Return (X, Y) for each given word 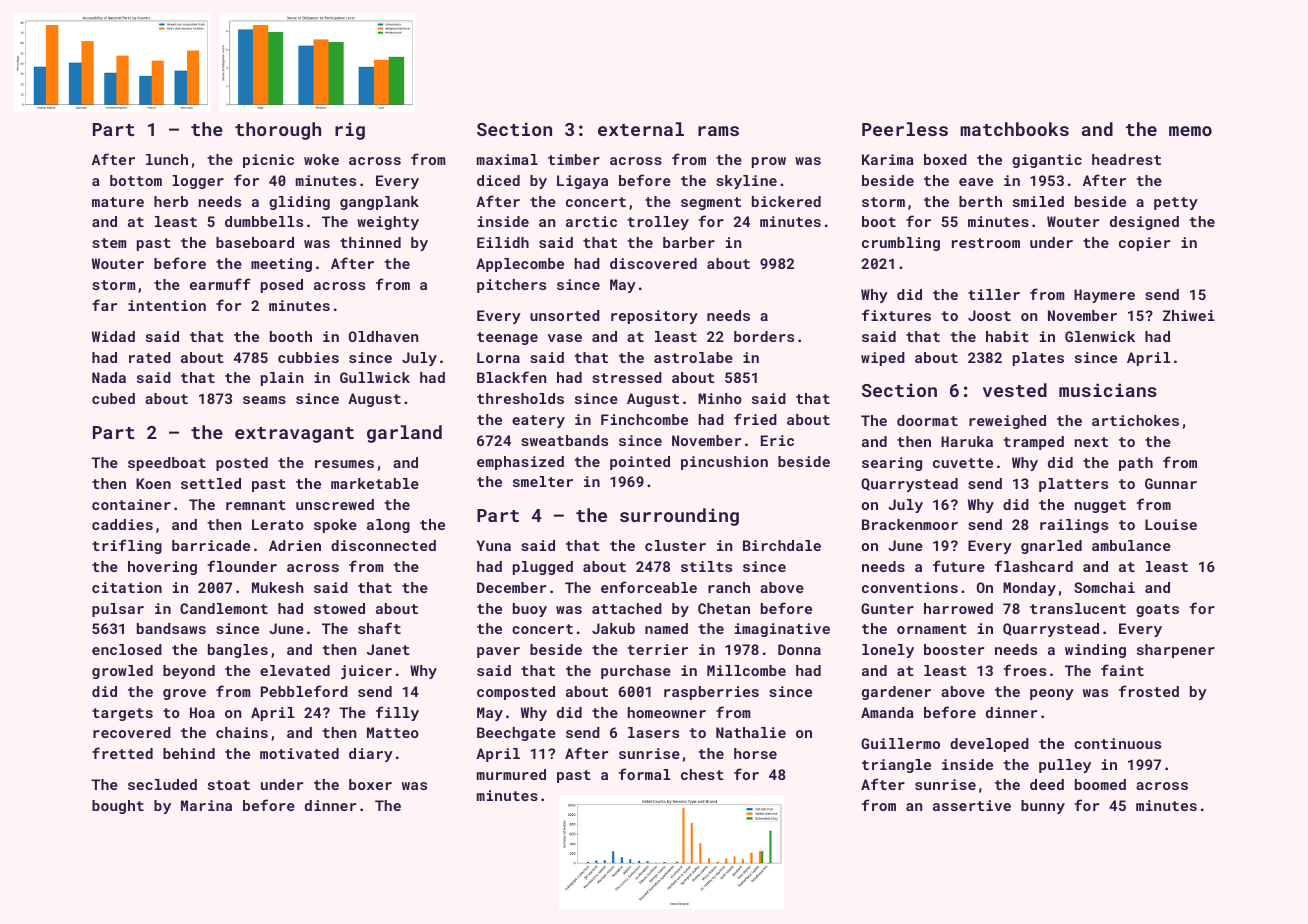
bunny (1043, 807)
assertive (972, 805)
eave (976, 182)
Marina (206, 805)
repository (654, 317)
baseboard (255, 242)
